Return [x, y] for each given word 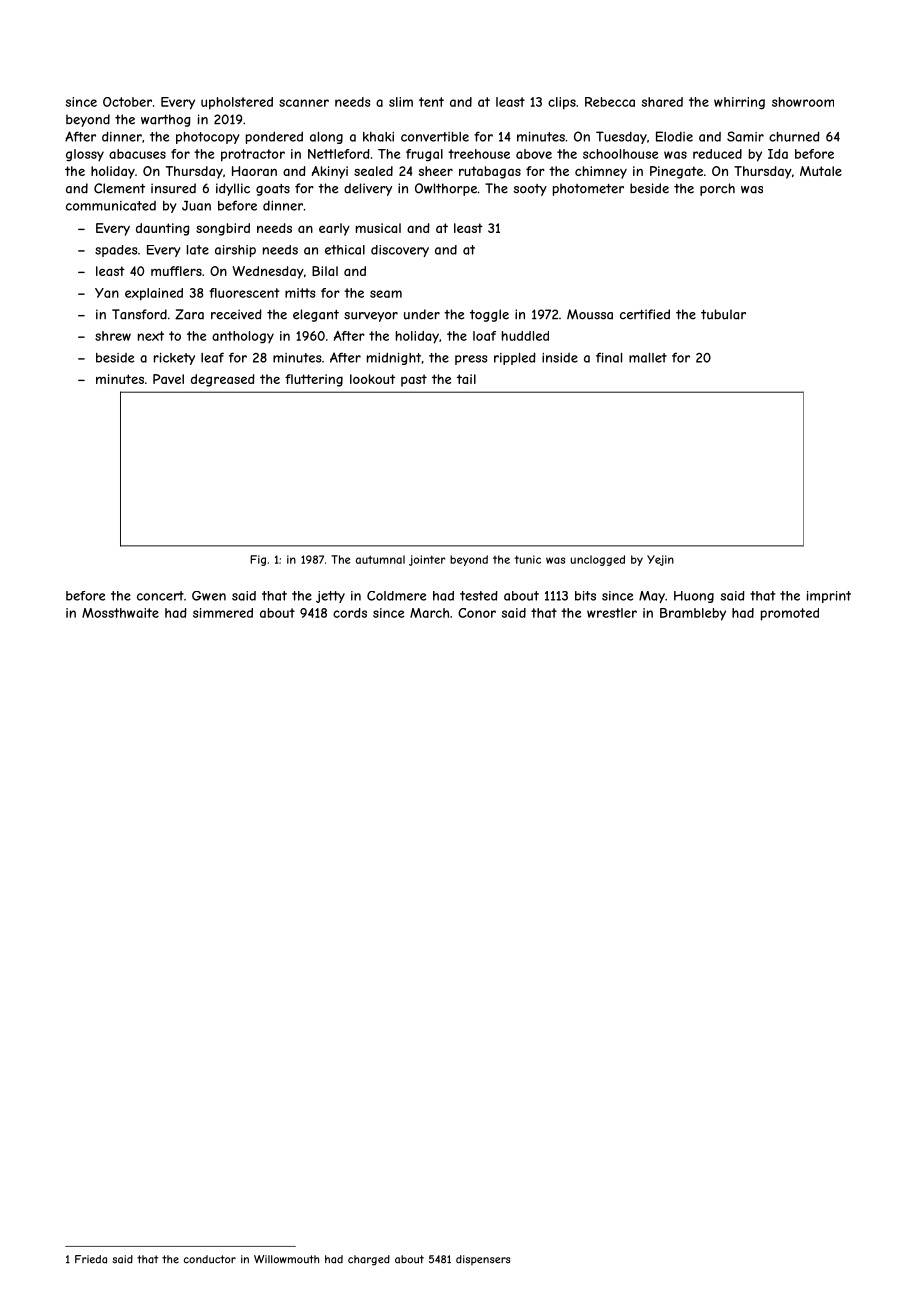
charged [369, 1260]
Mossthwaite [120, 613]
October [127, 102]
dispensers [483, 1260]
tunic [528, 559]
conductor [210, 1259]
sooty [530, 190]
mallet [648, 358]
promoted [790, 614]
